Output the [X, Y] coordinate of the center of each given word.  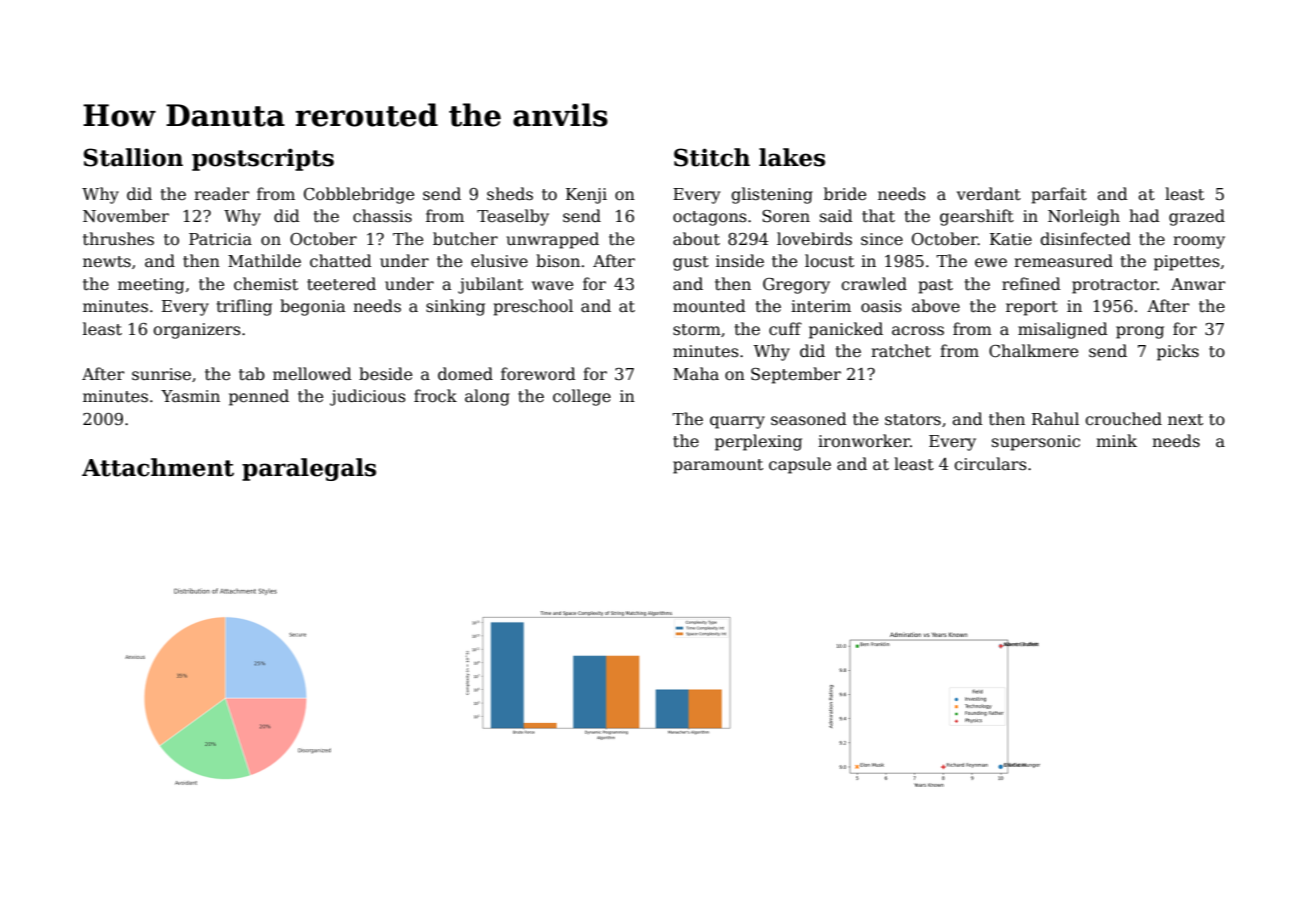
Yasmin [190, 396]
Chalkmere [1033, 351]
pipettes [1187, 263]
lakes [792, 157]
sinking [455, 307]
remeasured [1063, 261]
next [1185, 419]
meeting [151, 286]
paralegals [309, 469]
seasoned [809, 419]
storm [697, 329]
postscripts [263, 159]
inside [740, 260]
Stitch [712, 157]
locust [829, 261]
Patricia [220, 239]
